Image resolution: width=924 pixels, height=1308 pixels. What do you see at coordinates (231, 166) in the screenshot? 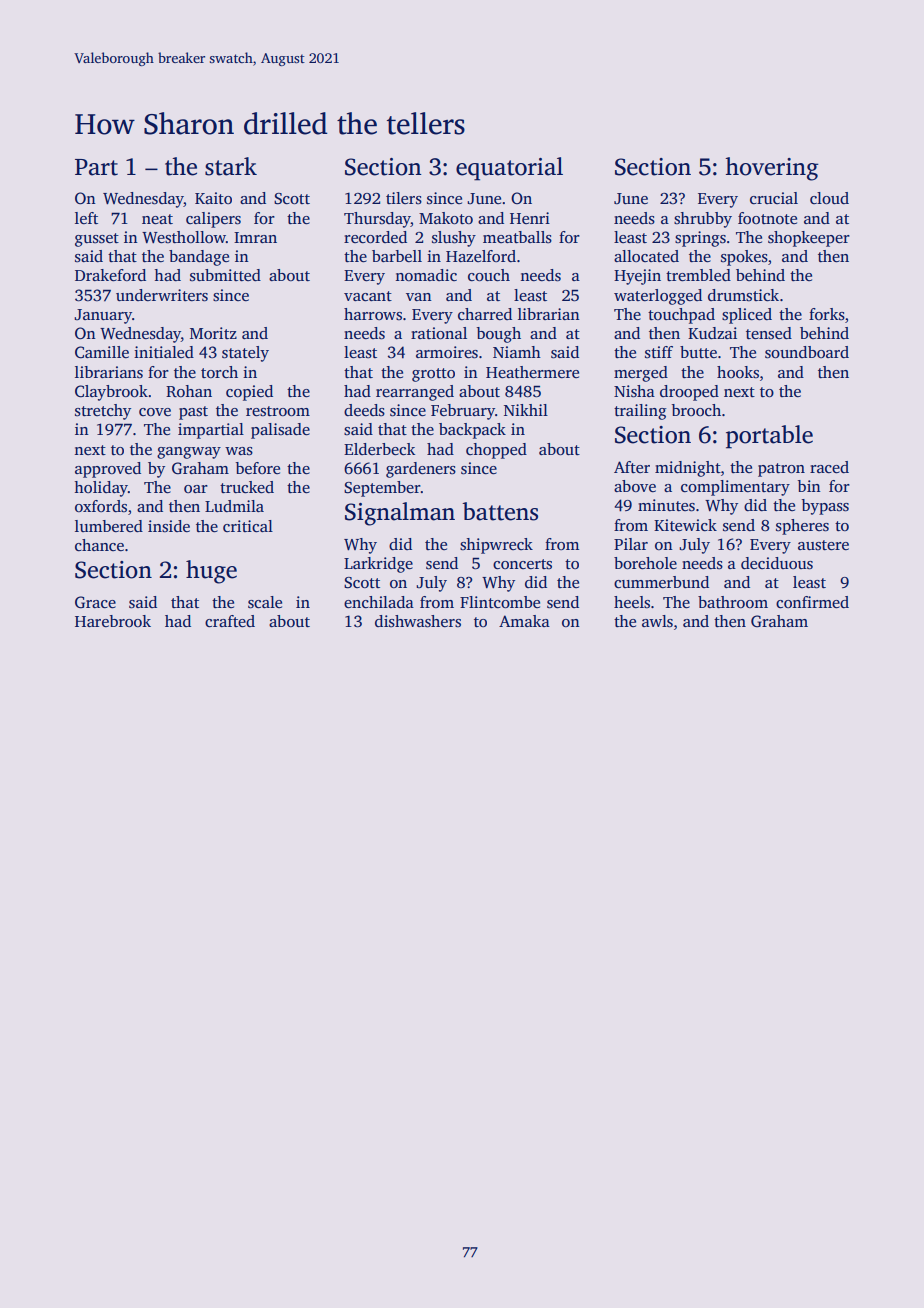
I see `stark` at bounding box center [231, 166].
